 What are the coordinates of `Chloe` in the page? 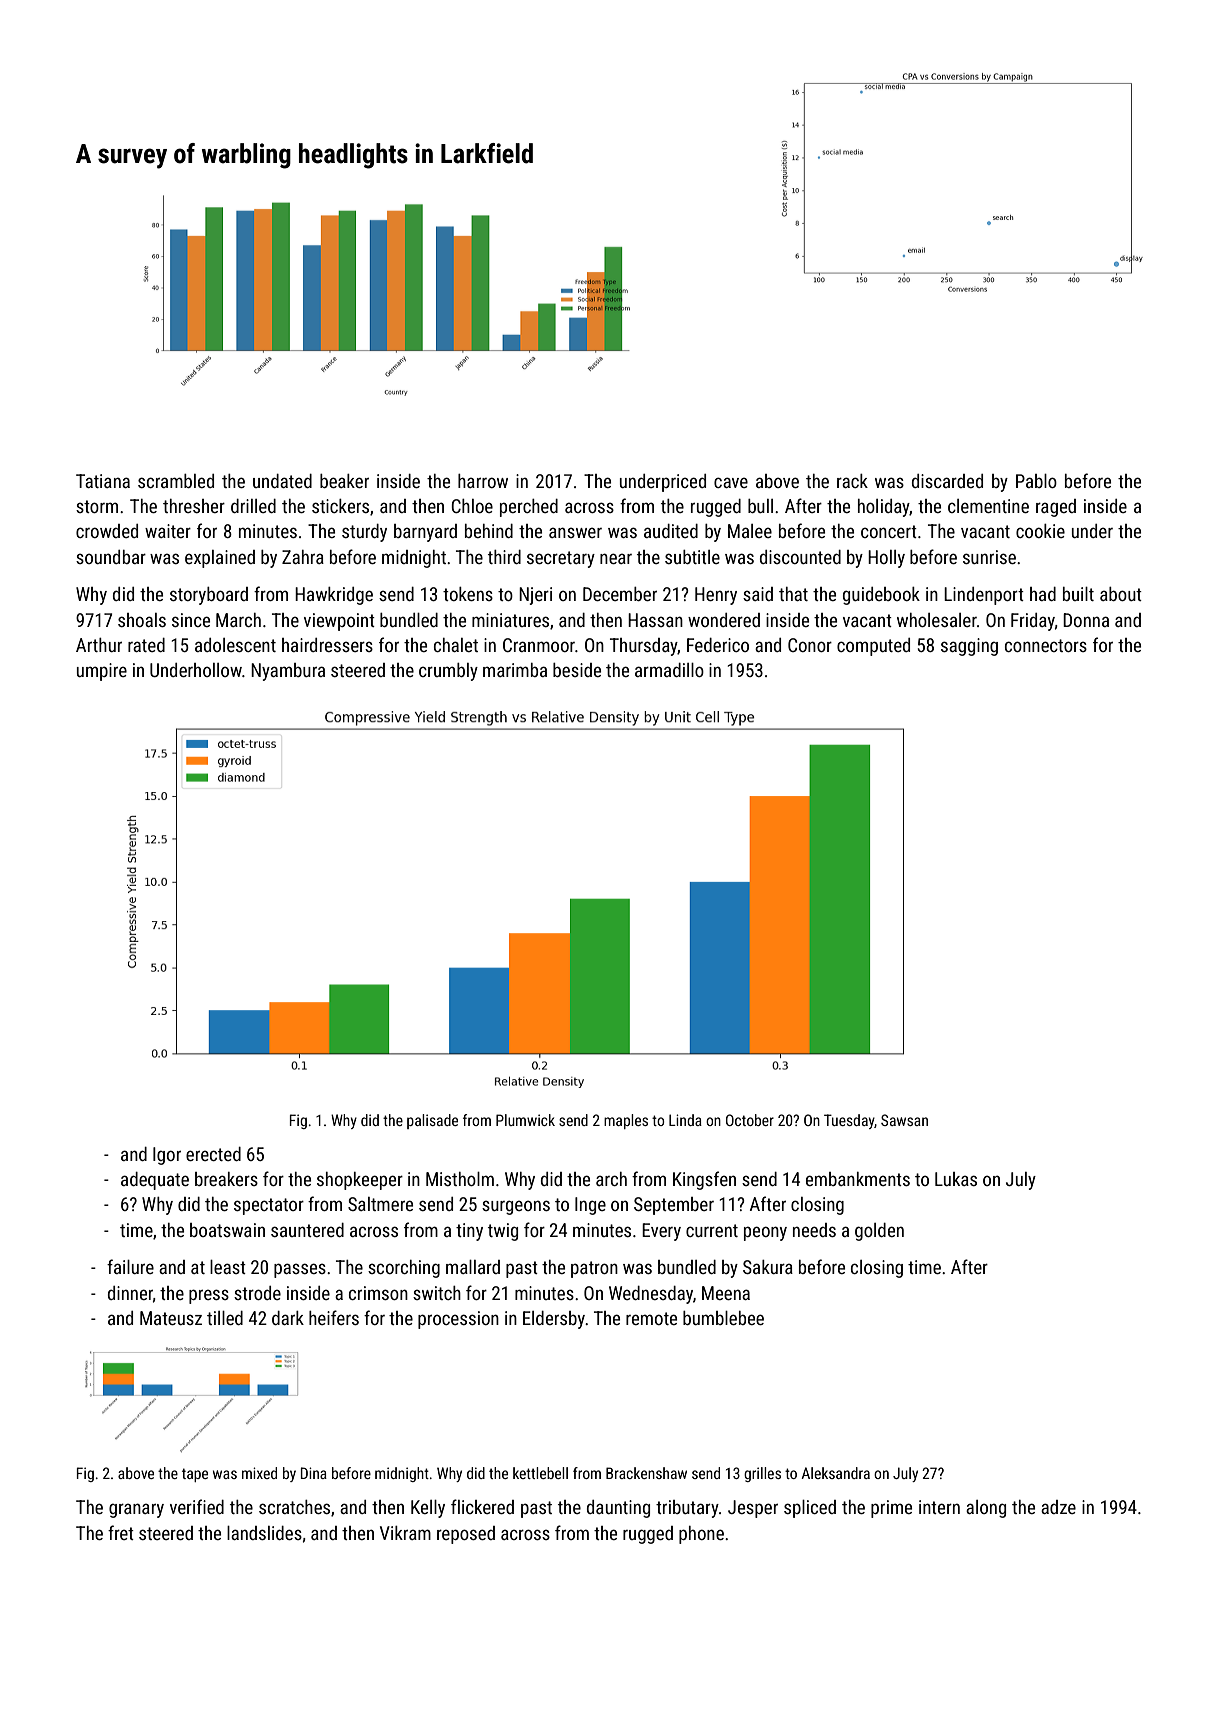 It's located at (472, 506).
